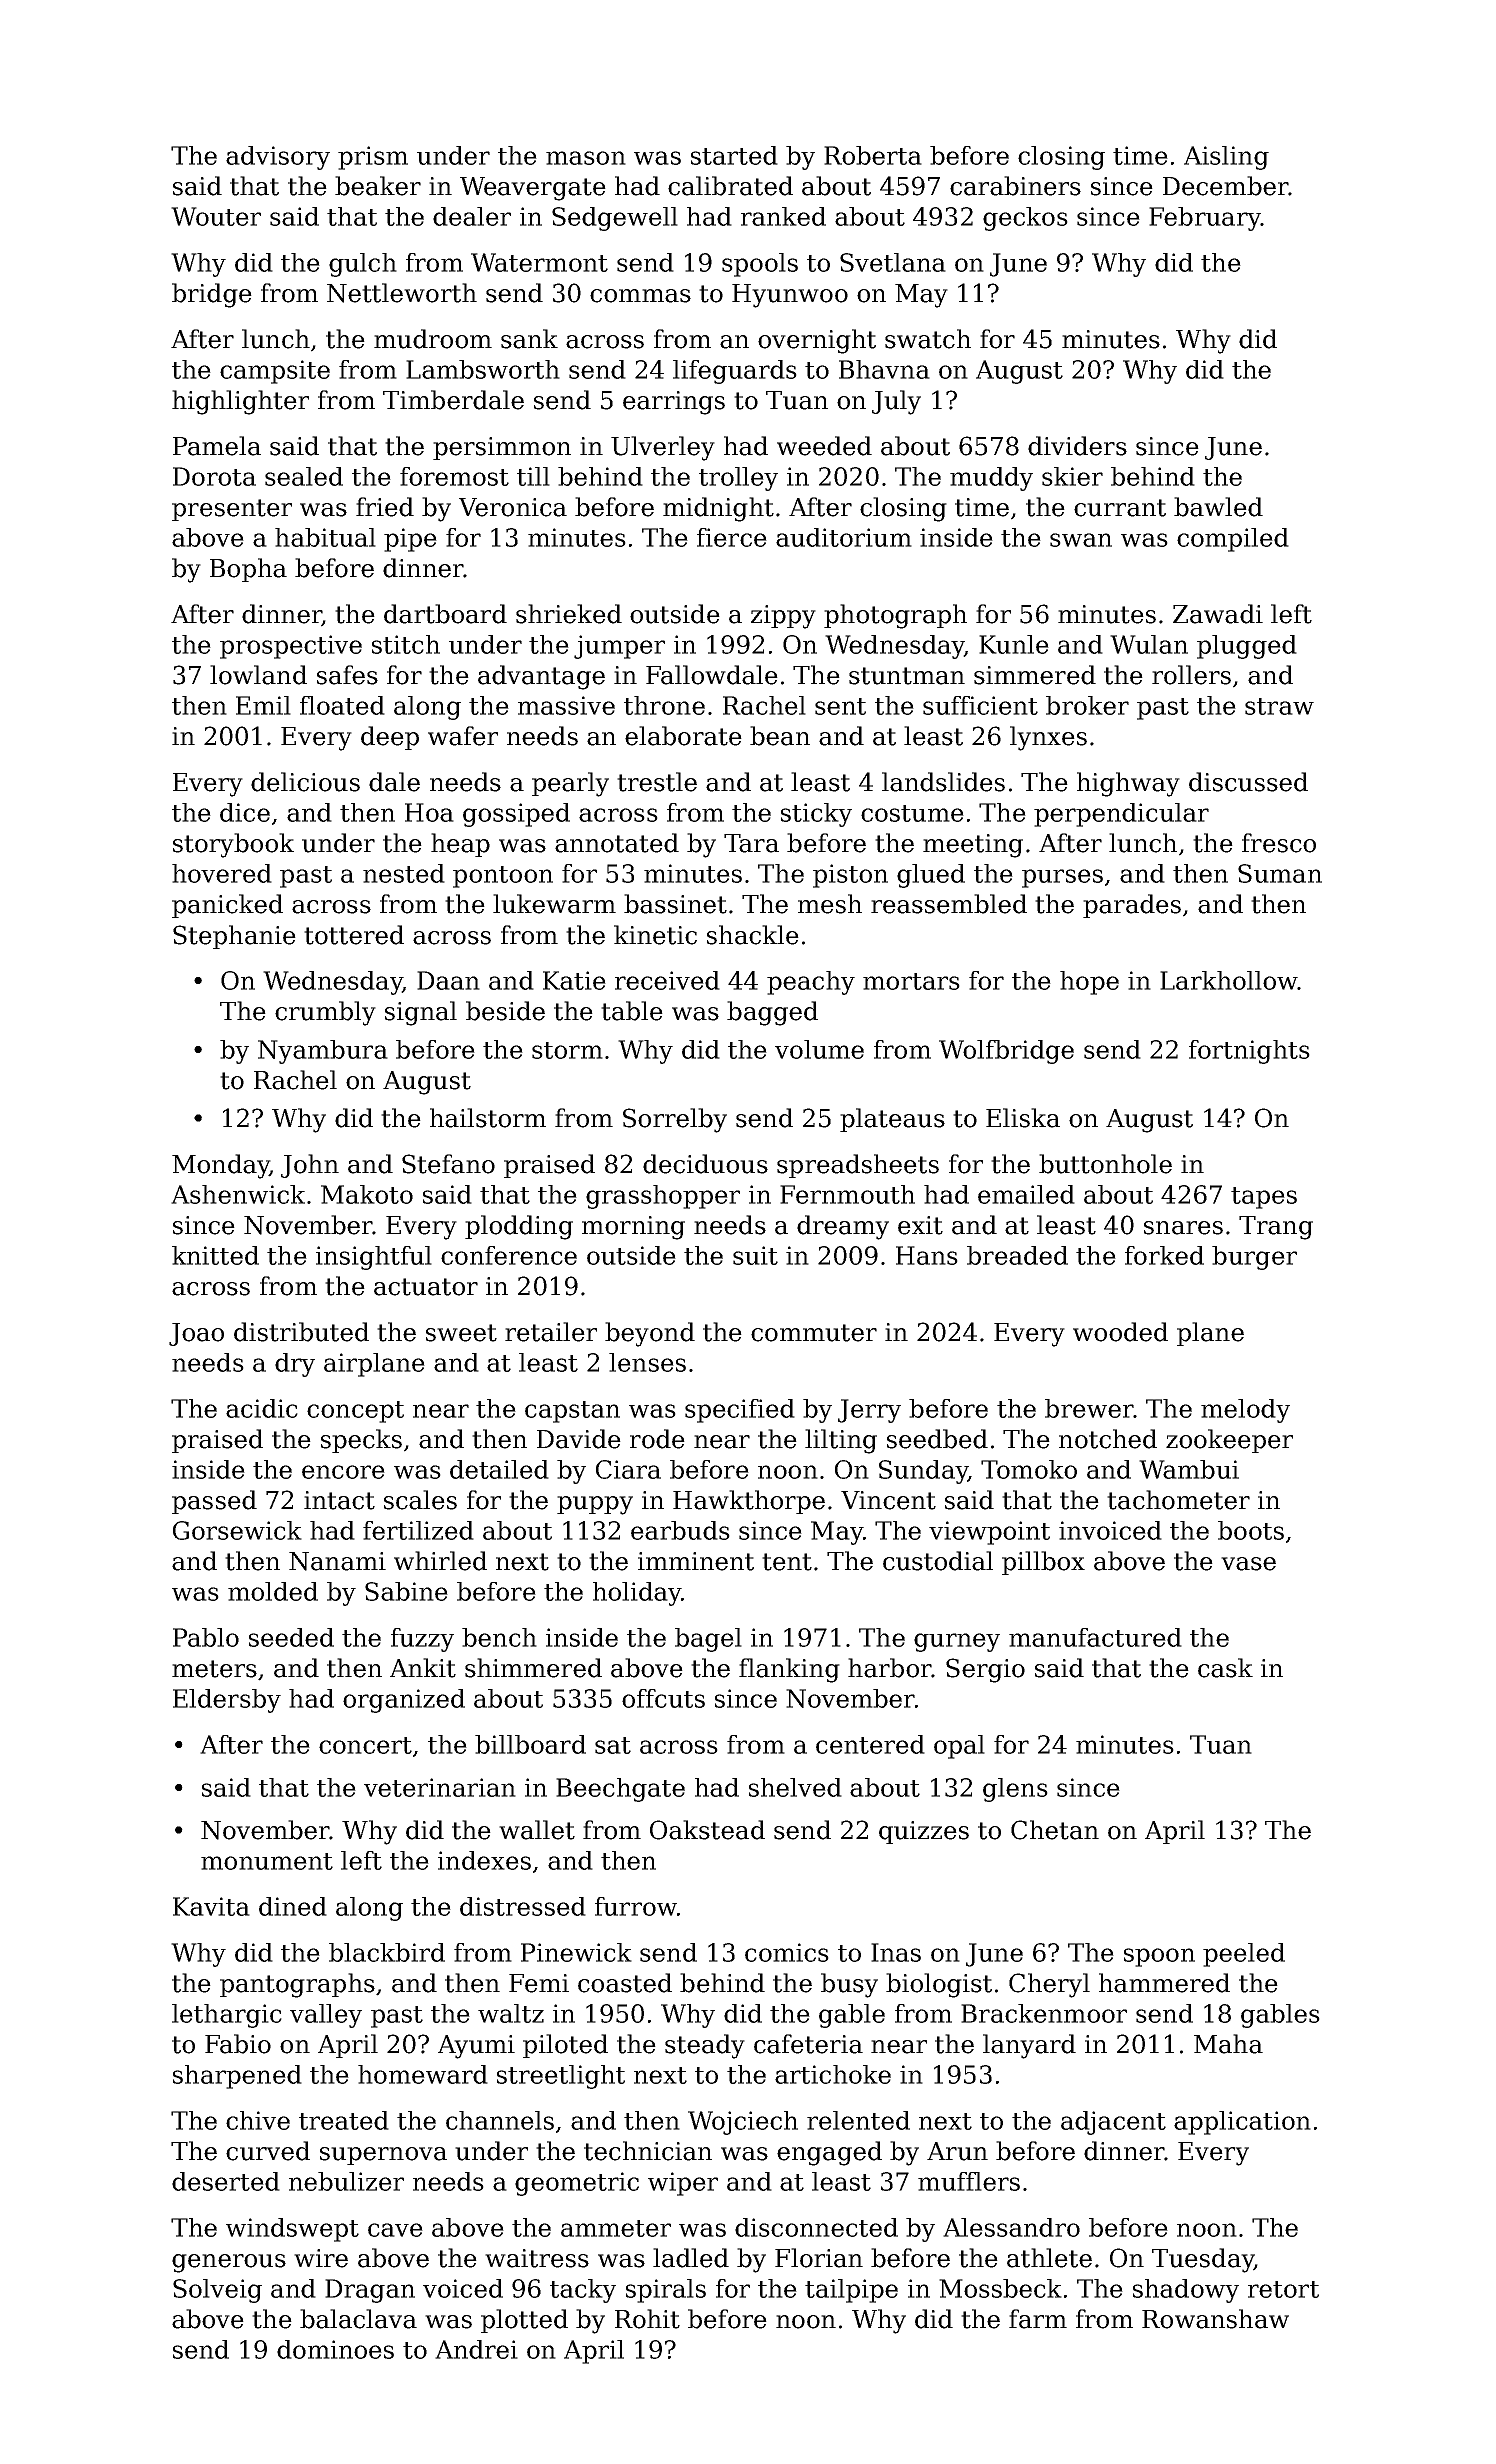  Describe the element at coordinates (1244, 1955) in the screenshot. I see `peeled` at that location.
